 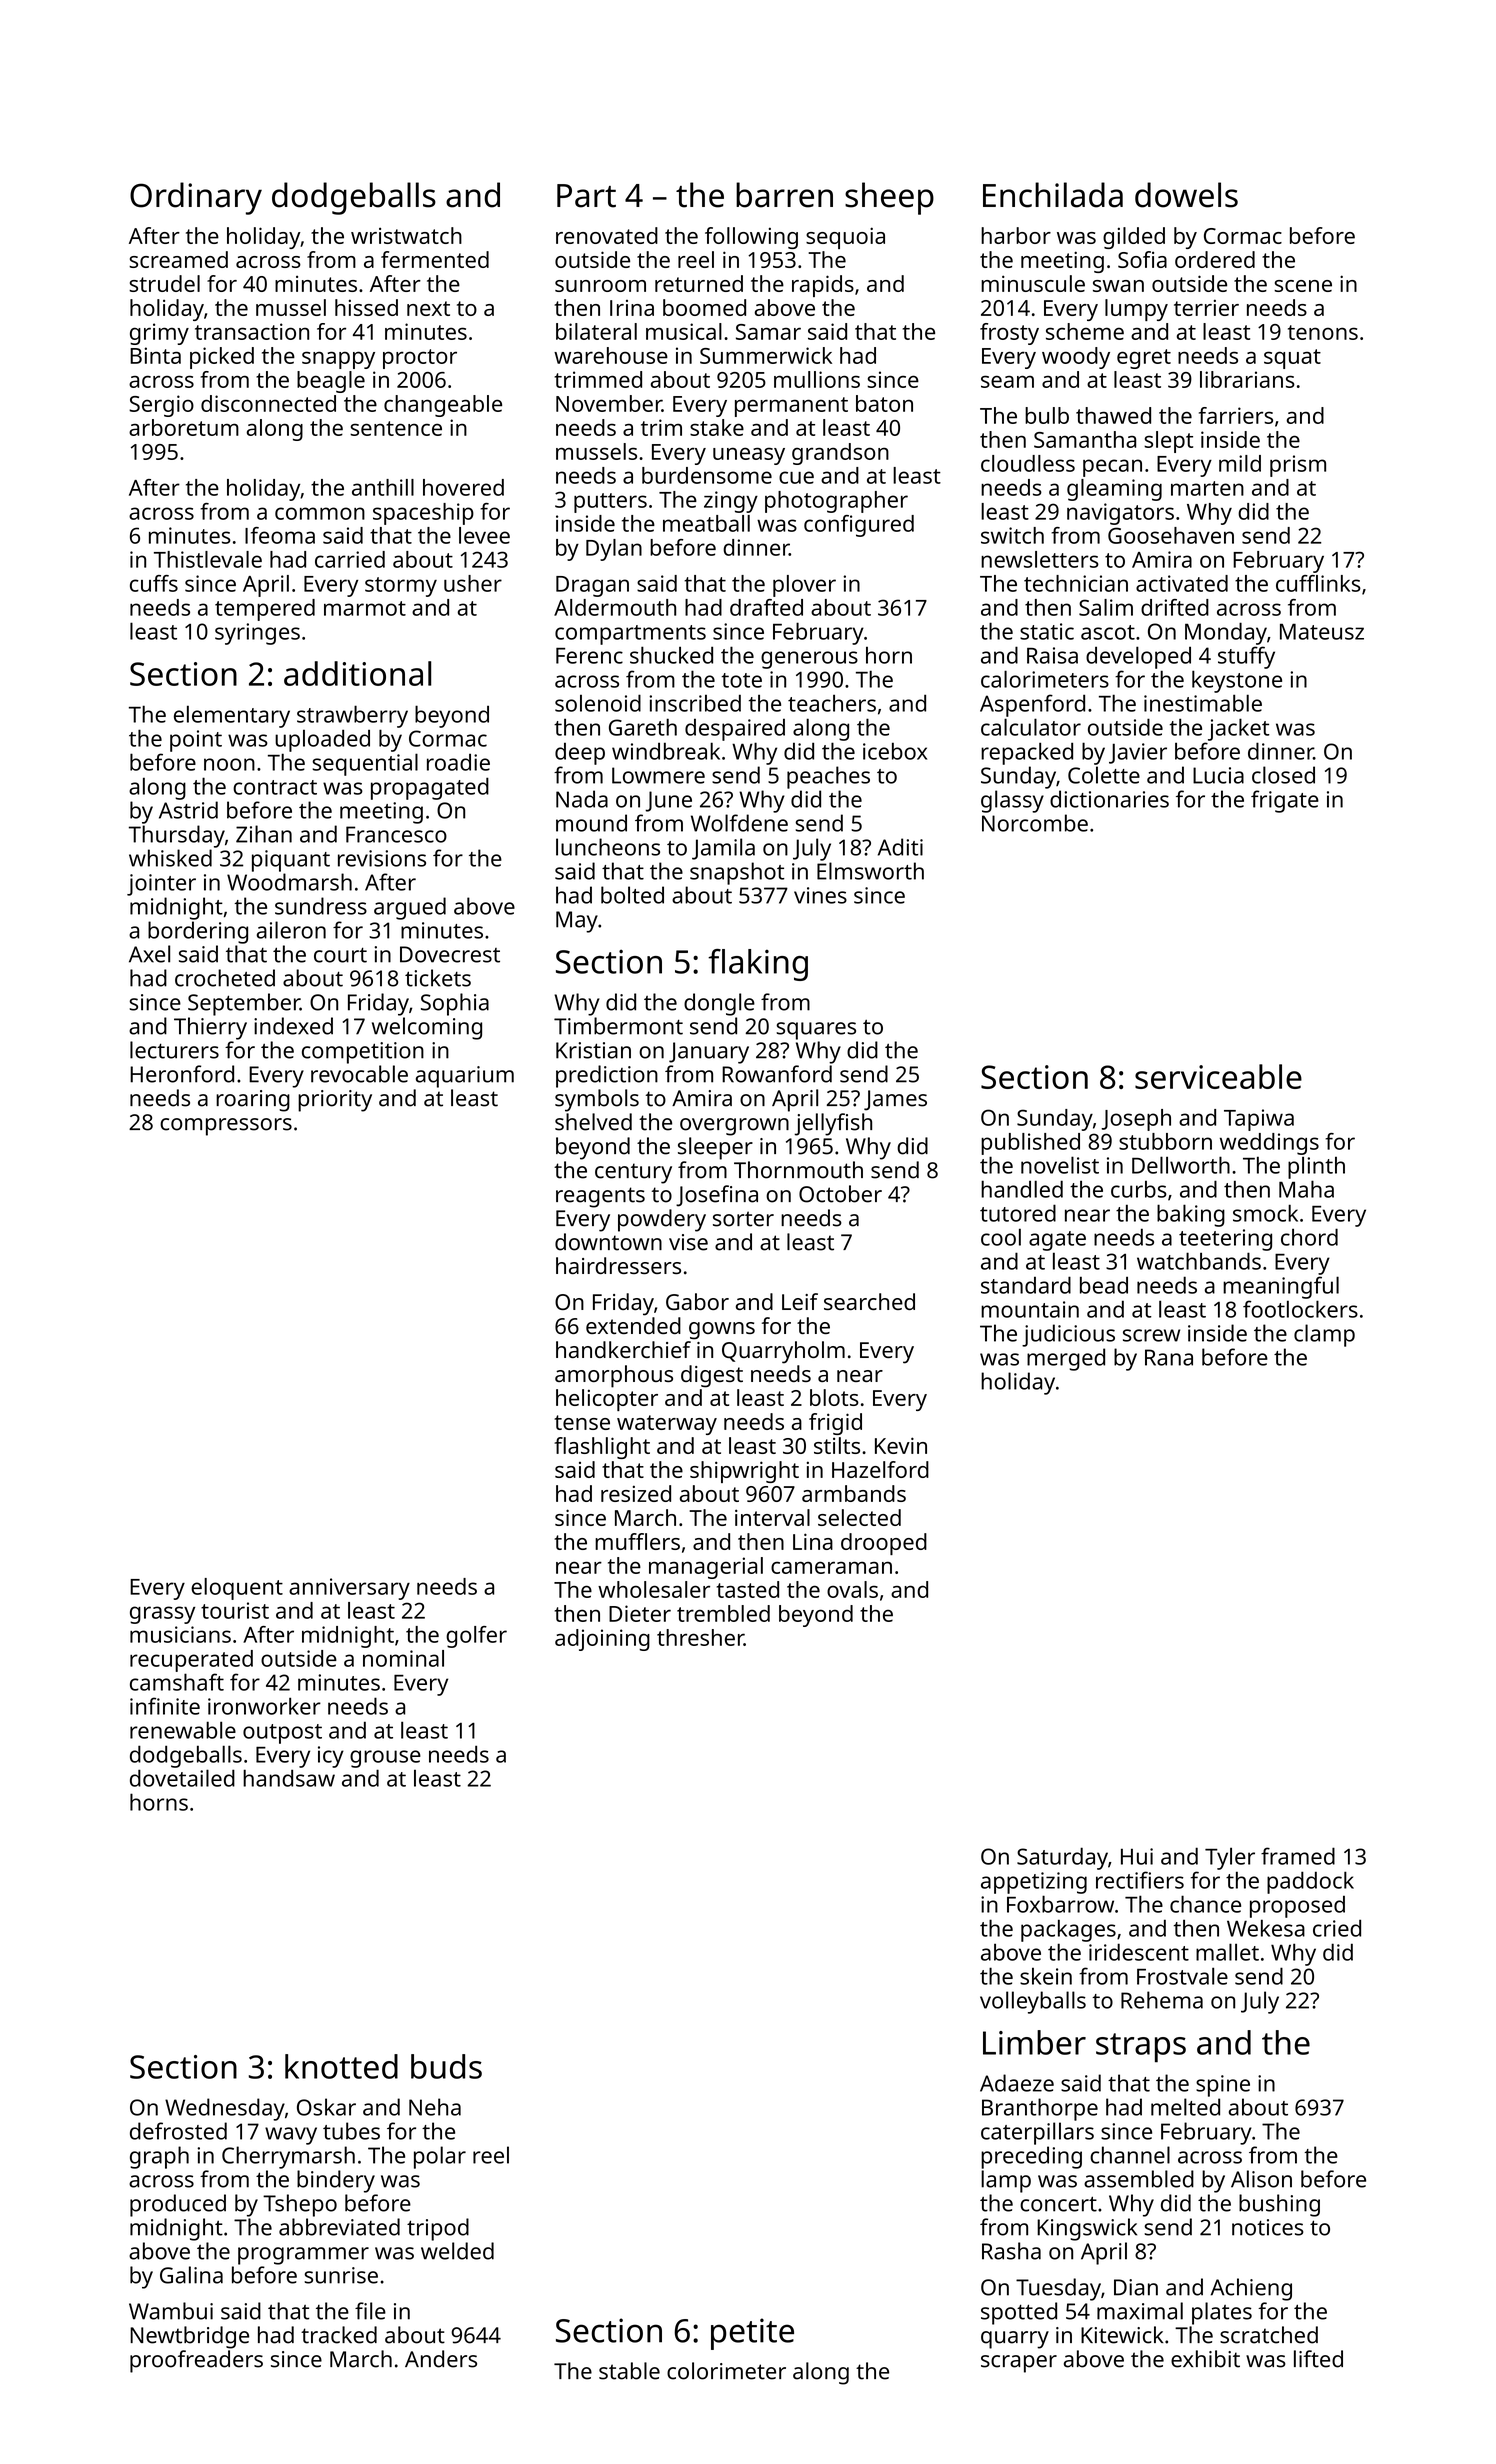 What do you see at coordinates (1053, 195) in the document?
I see `Enchilada` at bounding box center [1053, 195].
